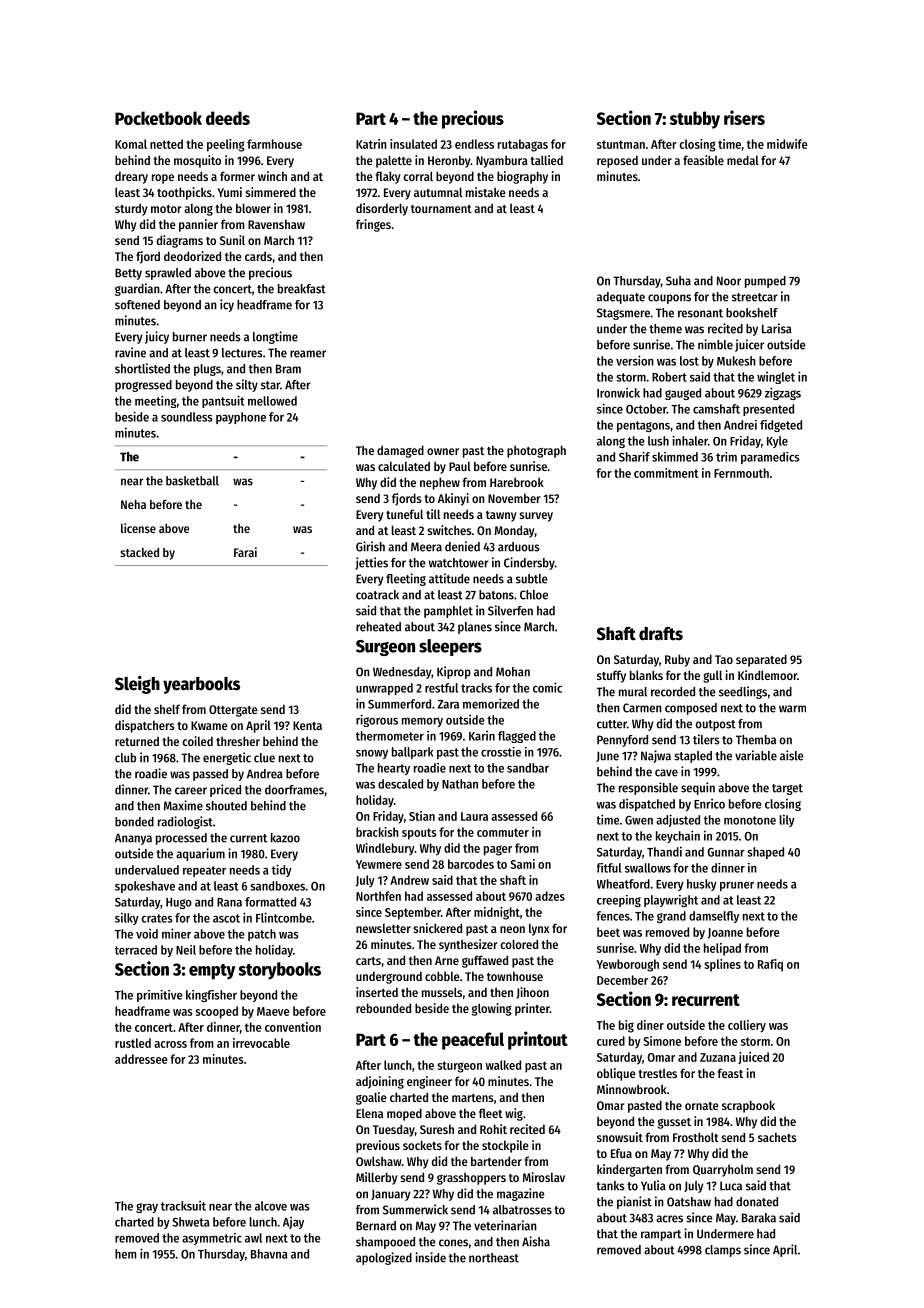 This image has width=924, height=1308. I want to click on asymmetric, so click(212, 1239).
